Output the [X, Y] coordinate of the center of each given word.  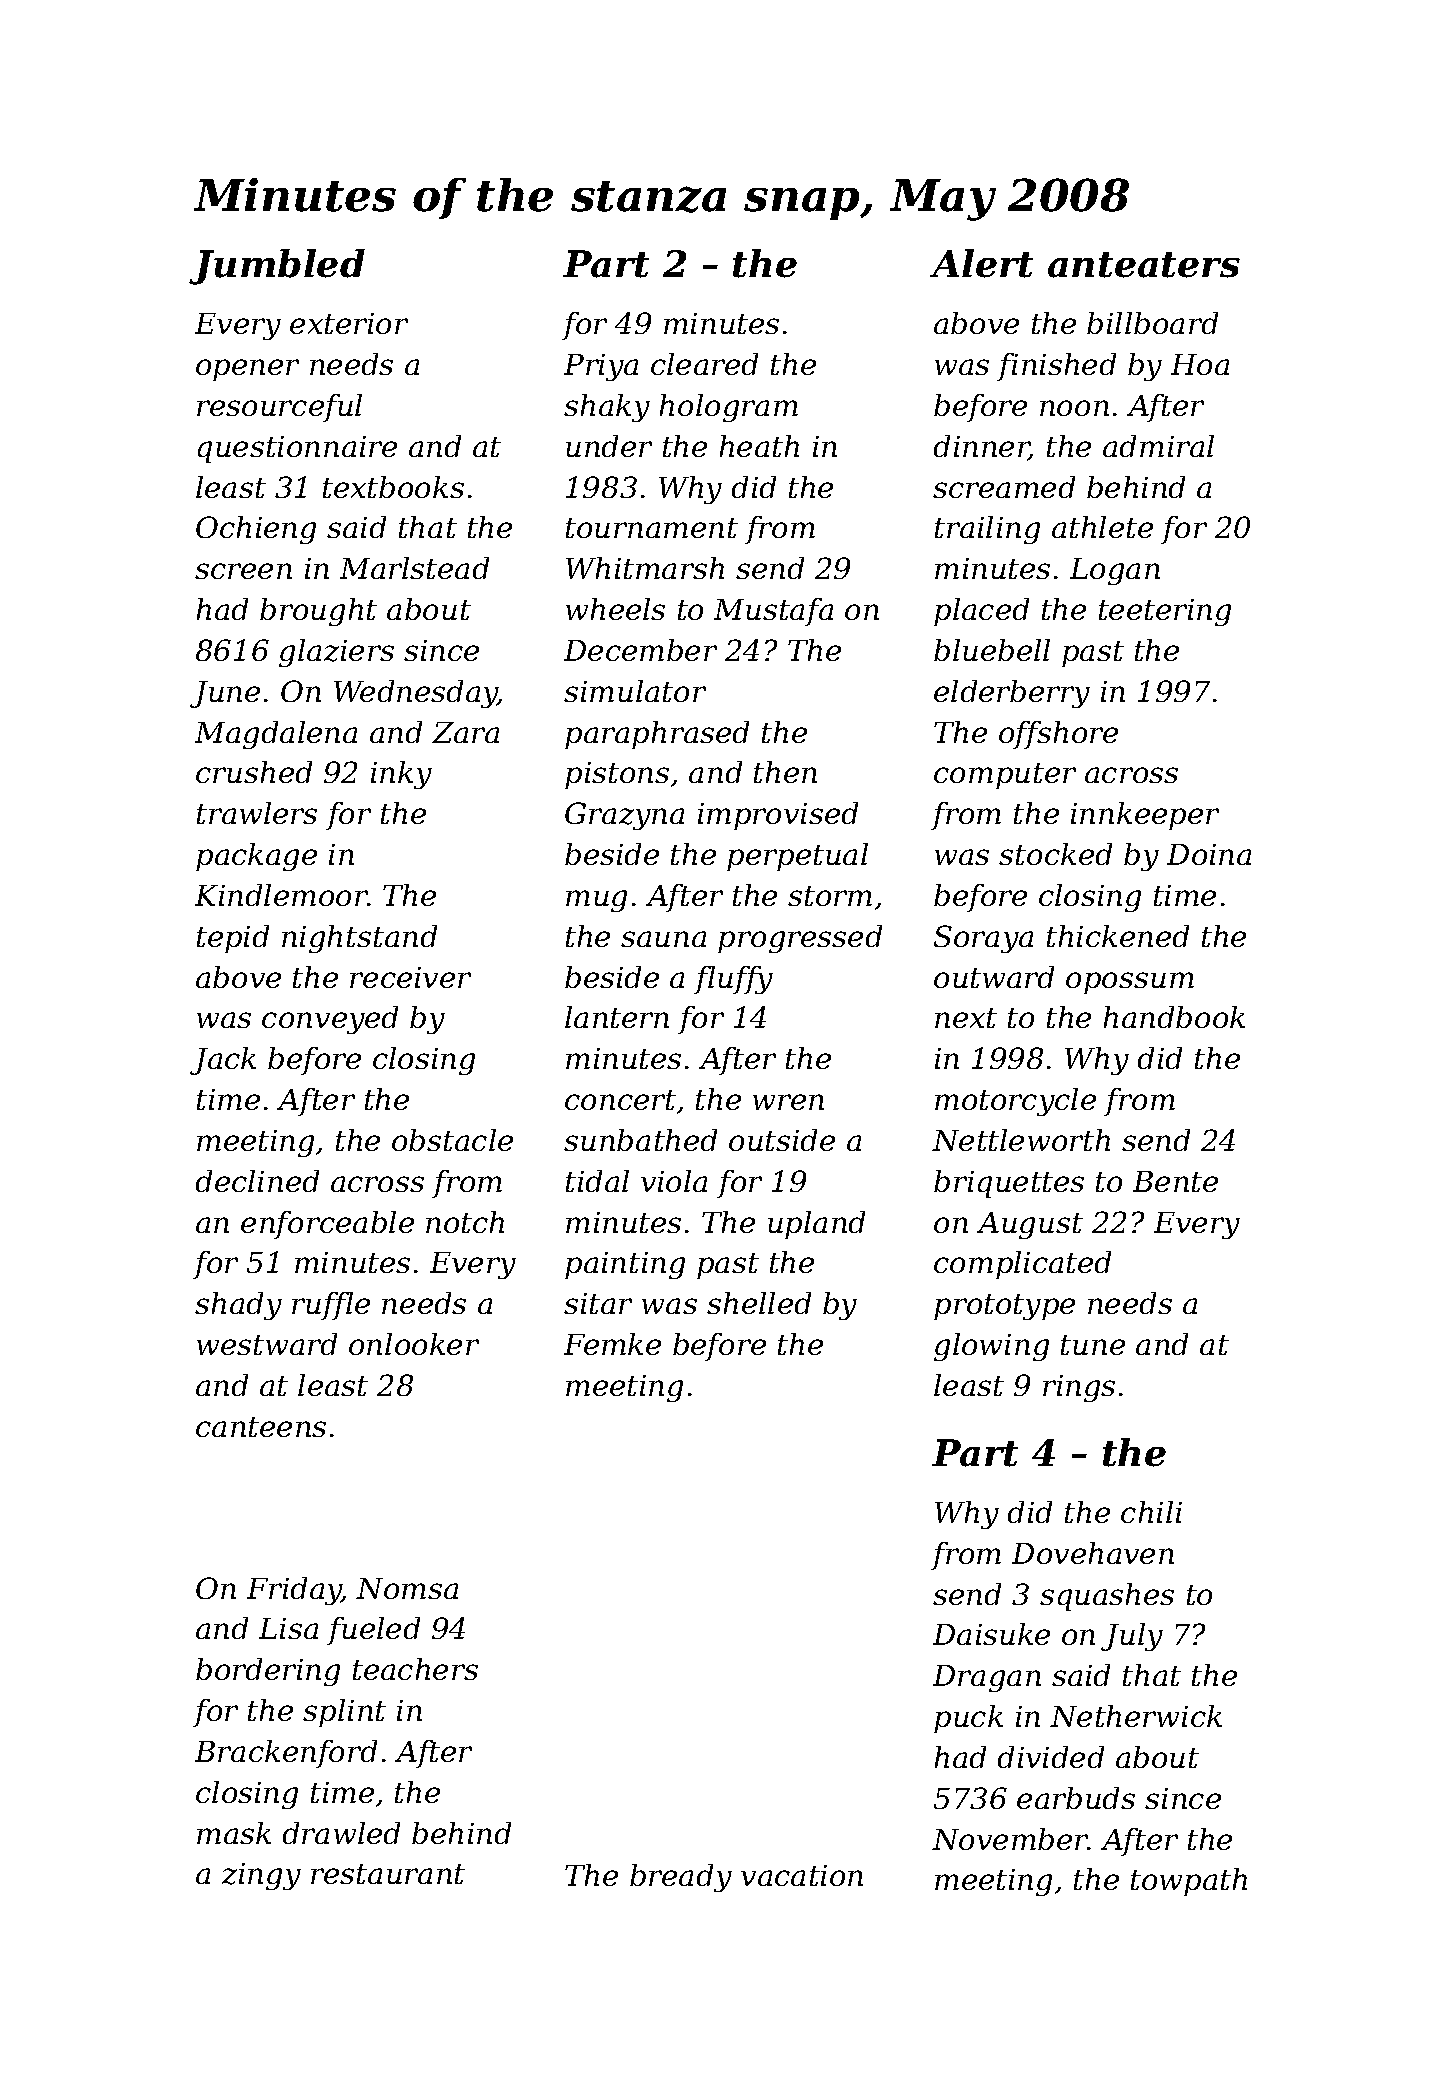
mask [234, 1833]
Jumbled [277, 267]
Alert [981, 263]
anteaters [1144, 265]
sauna [663, 939]
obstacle [452, 1140]
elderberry [1012, 694]
